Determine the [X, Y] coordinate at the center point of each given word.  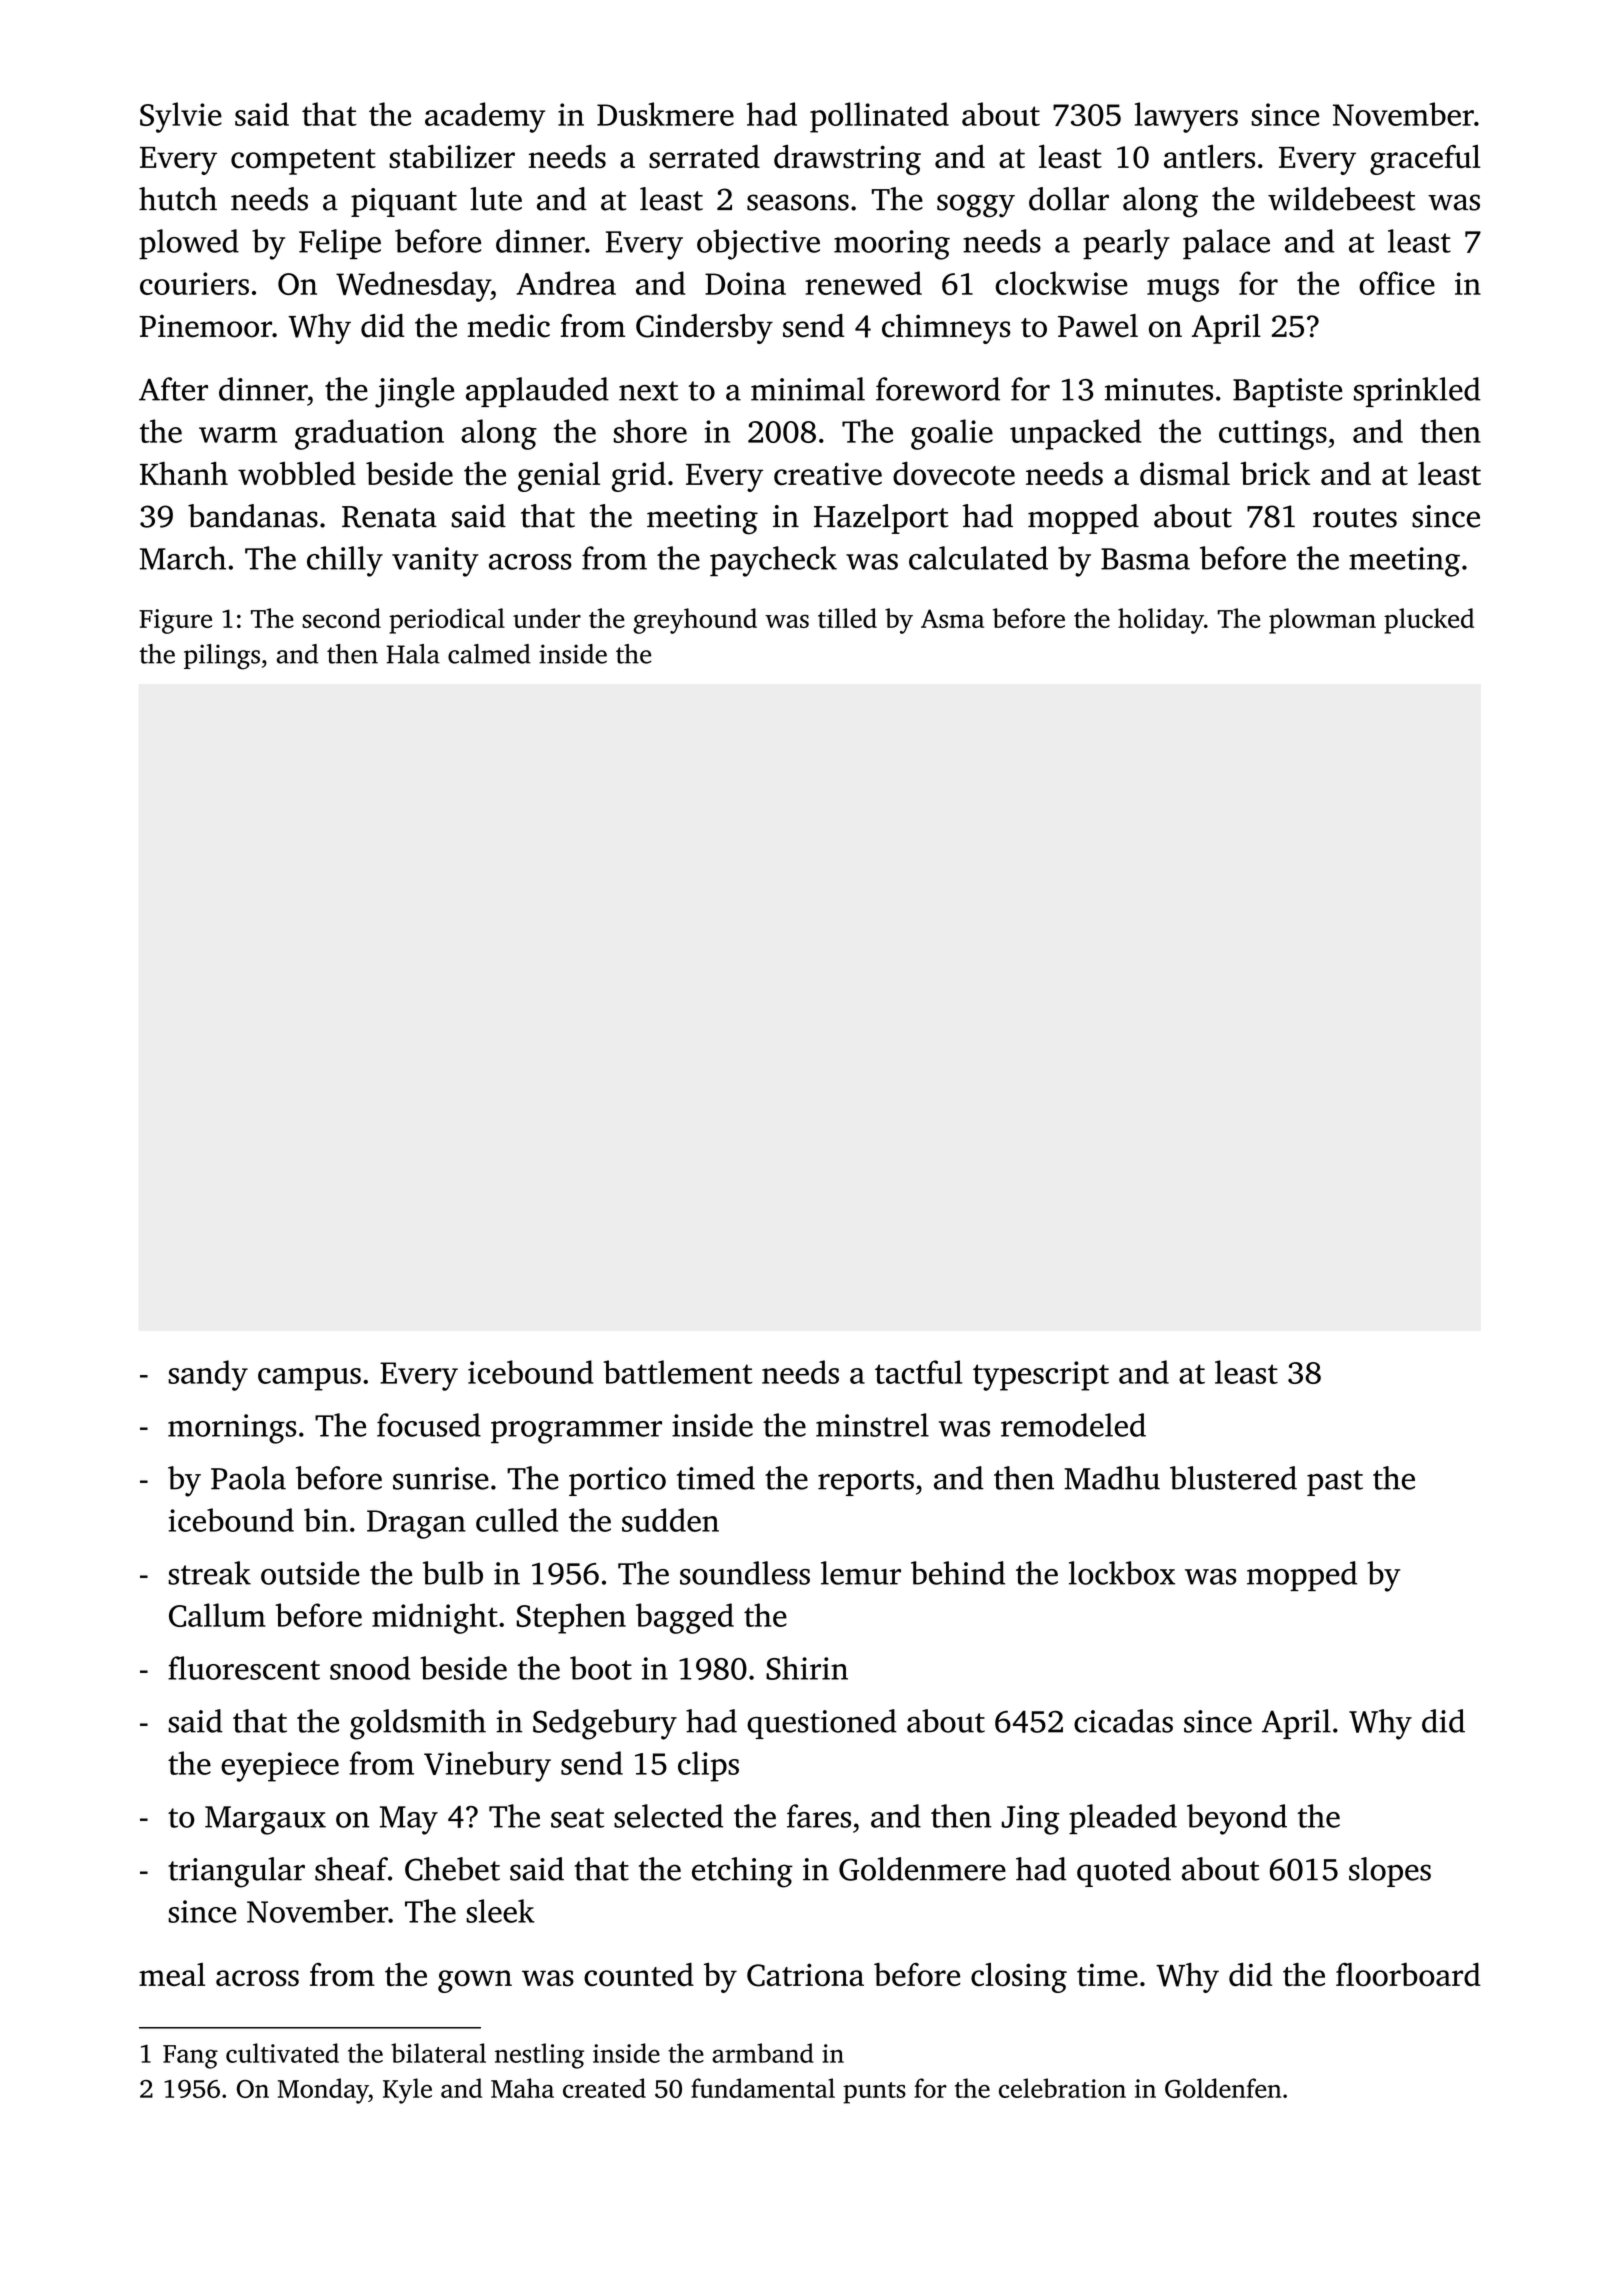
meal [172, 1975]
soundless [745, 1573]
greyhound [695, 621]
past [1335, 1483]
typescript [1041, 1376]
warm [238, 435]
